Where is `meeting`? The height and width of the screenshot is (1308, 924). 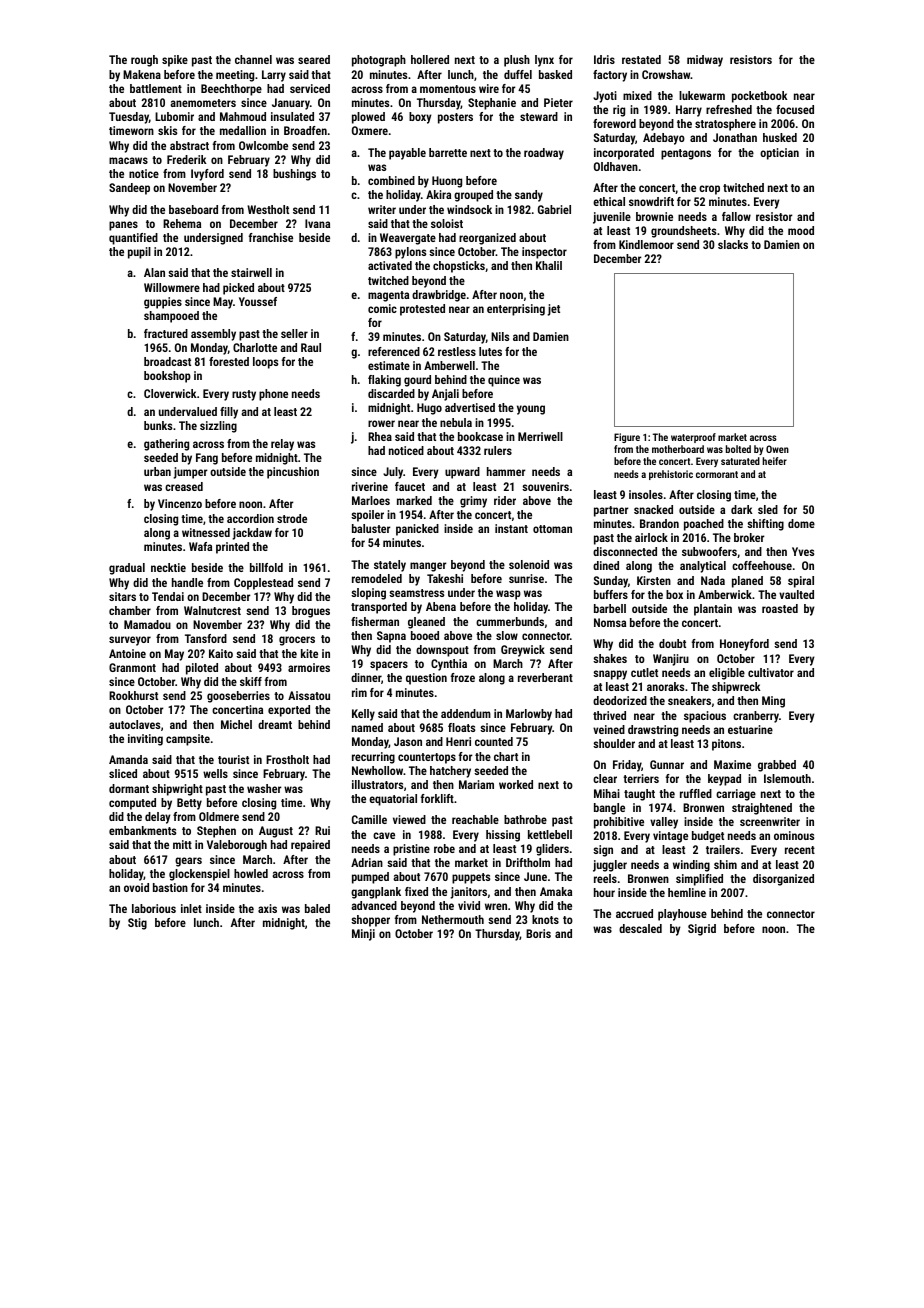 meeting is located at coordinates (235, 76).
